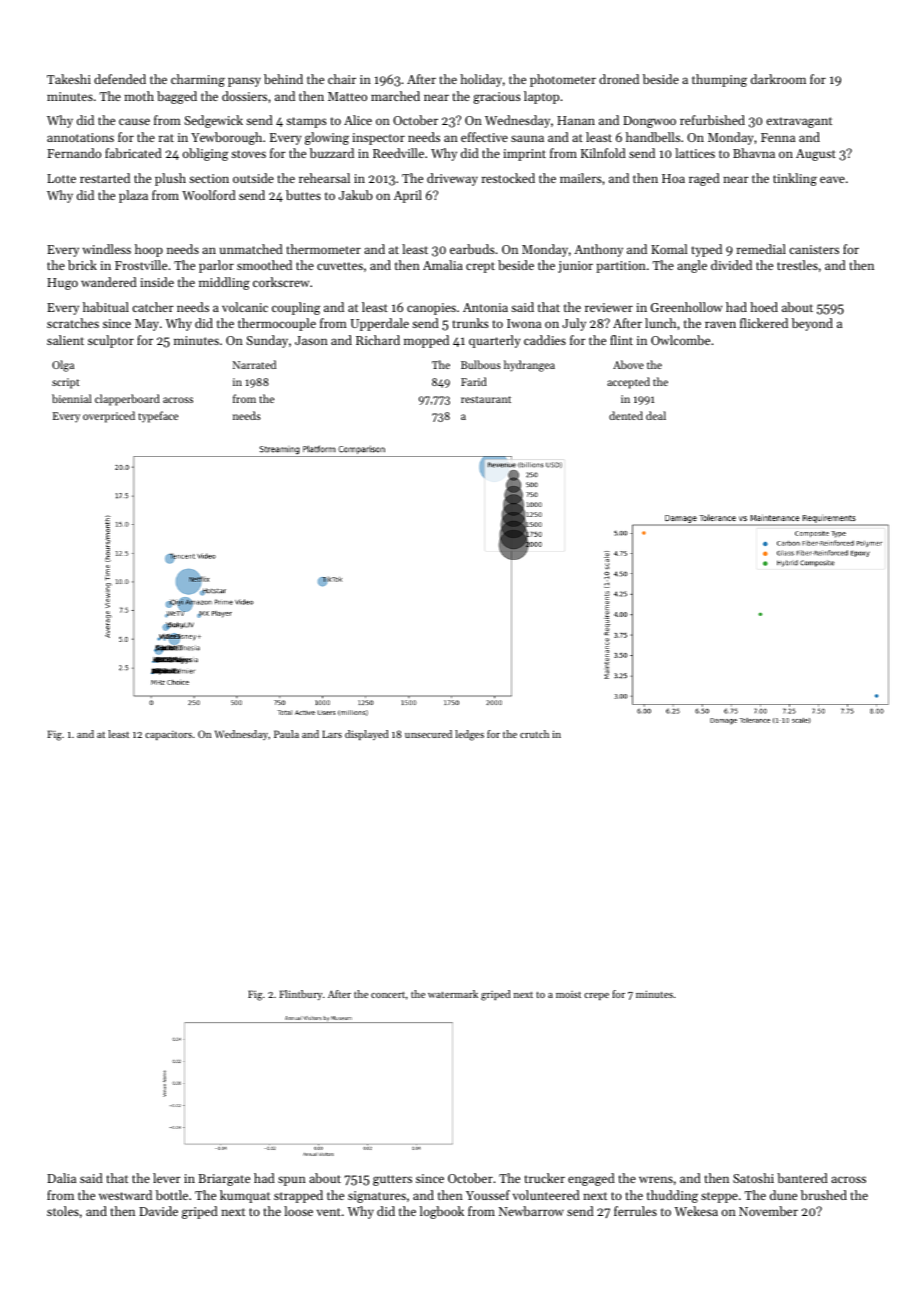  I want to click on overpriced, so click(109, 417).
